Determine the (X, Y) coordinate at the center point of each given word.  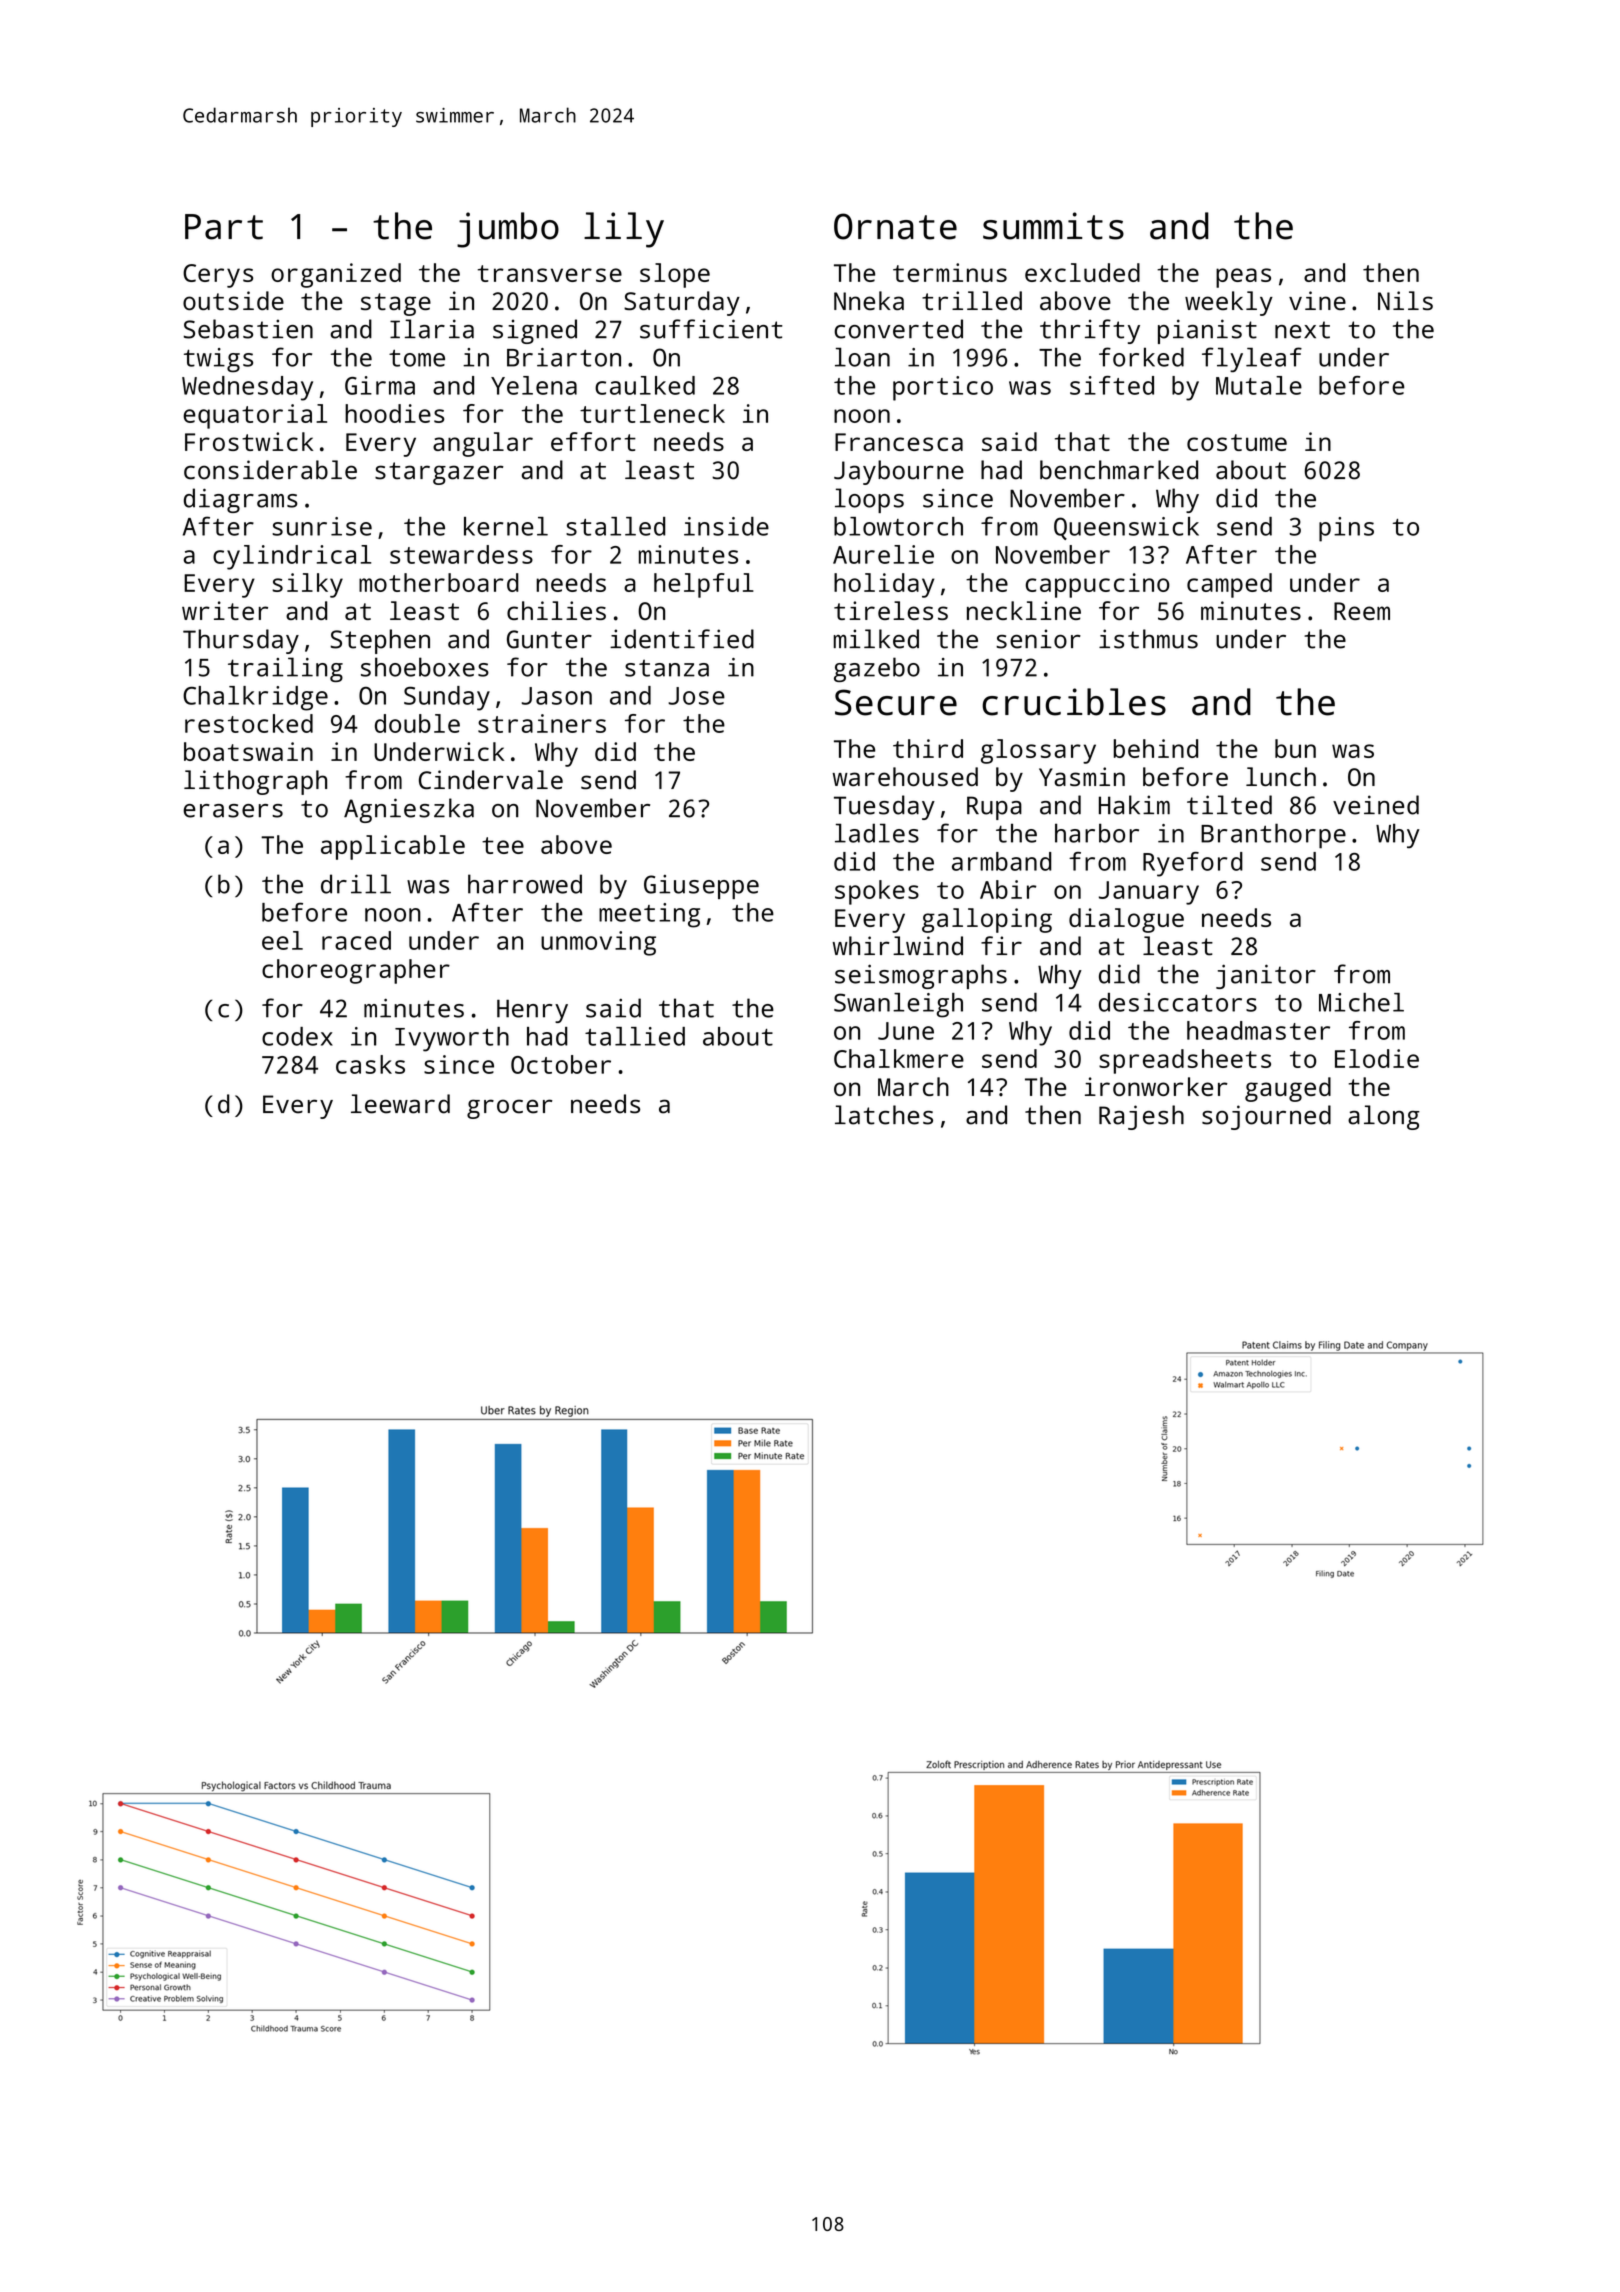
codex (297, 1036)
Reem (1362, 611)
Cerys (218, 276)
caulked (645, 385)
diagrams (241, 500)
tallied (635, 1036)
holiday (884, 585)
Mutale (1259, 385)
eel (282, 940)
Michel (1361, 1002)
